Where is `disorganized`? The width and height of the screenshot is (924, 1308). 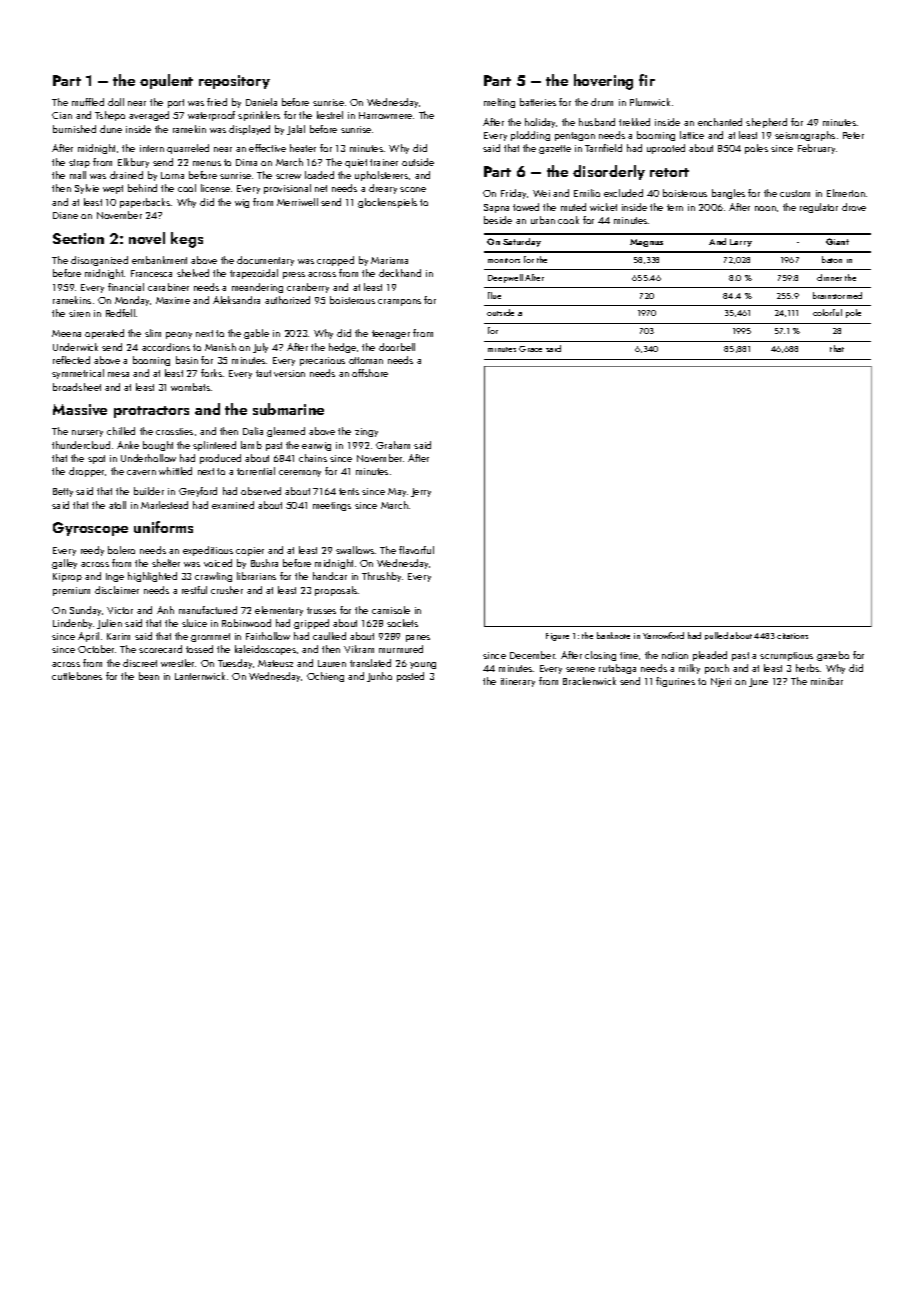
disorganized is located at coordinates (99, 261).
